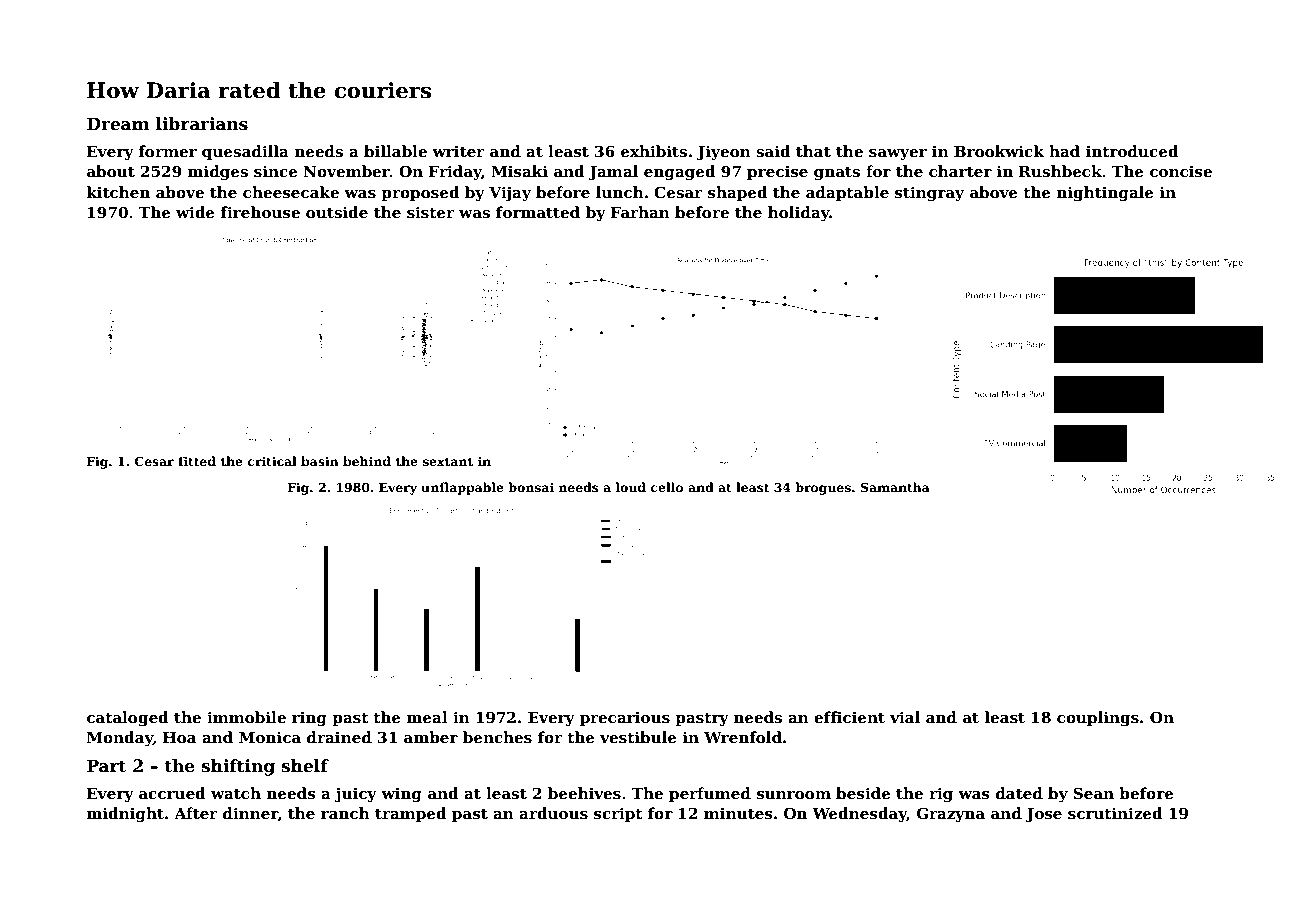 The height and width of the screenshot is (924, 1308). What do you see at coordinates (1132, 151) in the screenshot?
I see `introduced` at bounding box center [1132, 151].
